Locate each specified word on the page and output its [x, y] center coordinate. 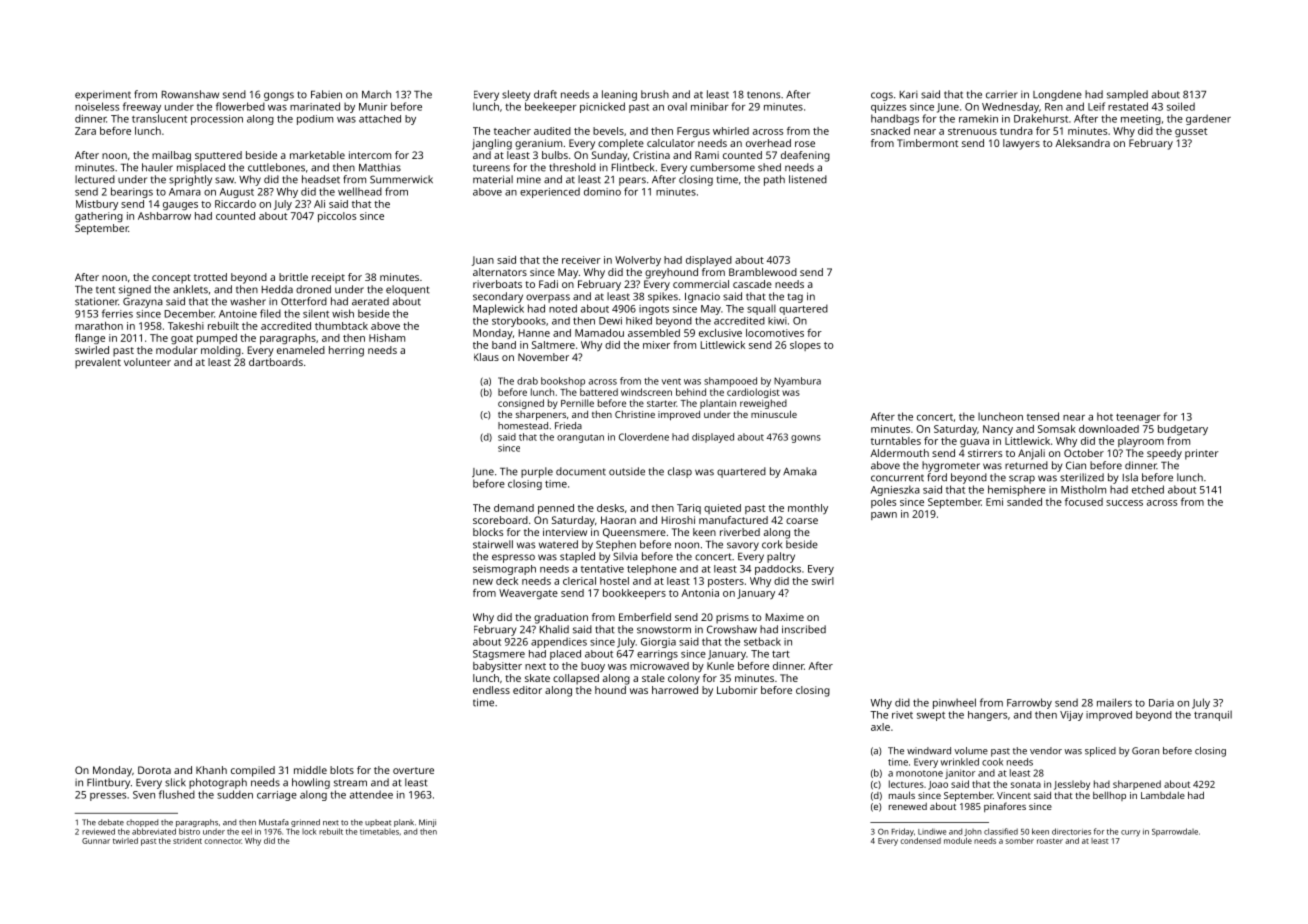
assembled [654, 333]
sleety [516, 95]
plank [404, 823]
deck [507, 581]
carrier [1002, 95]
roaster [1050, 841]
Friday [903, 832]
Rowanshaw [190, 94]
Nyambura [797, 382]
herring [346, 351]
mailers [1114, 702]
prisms [732, 618]
